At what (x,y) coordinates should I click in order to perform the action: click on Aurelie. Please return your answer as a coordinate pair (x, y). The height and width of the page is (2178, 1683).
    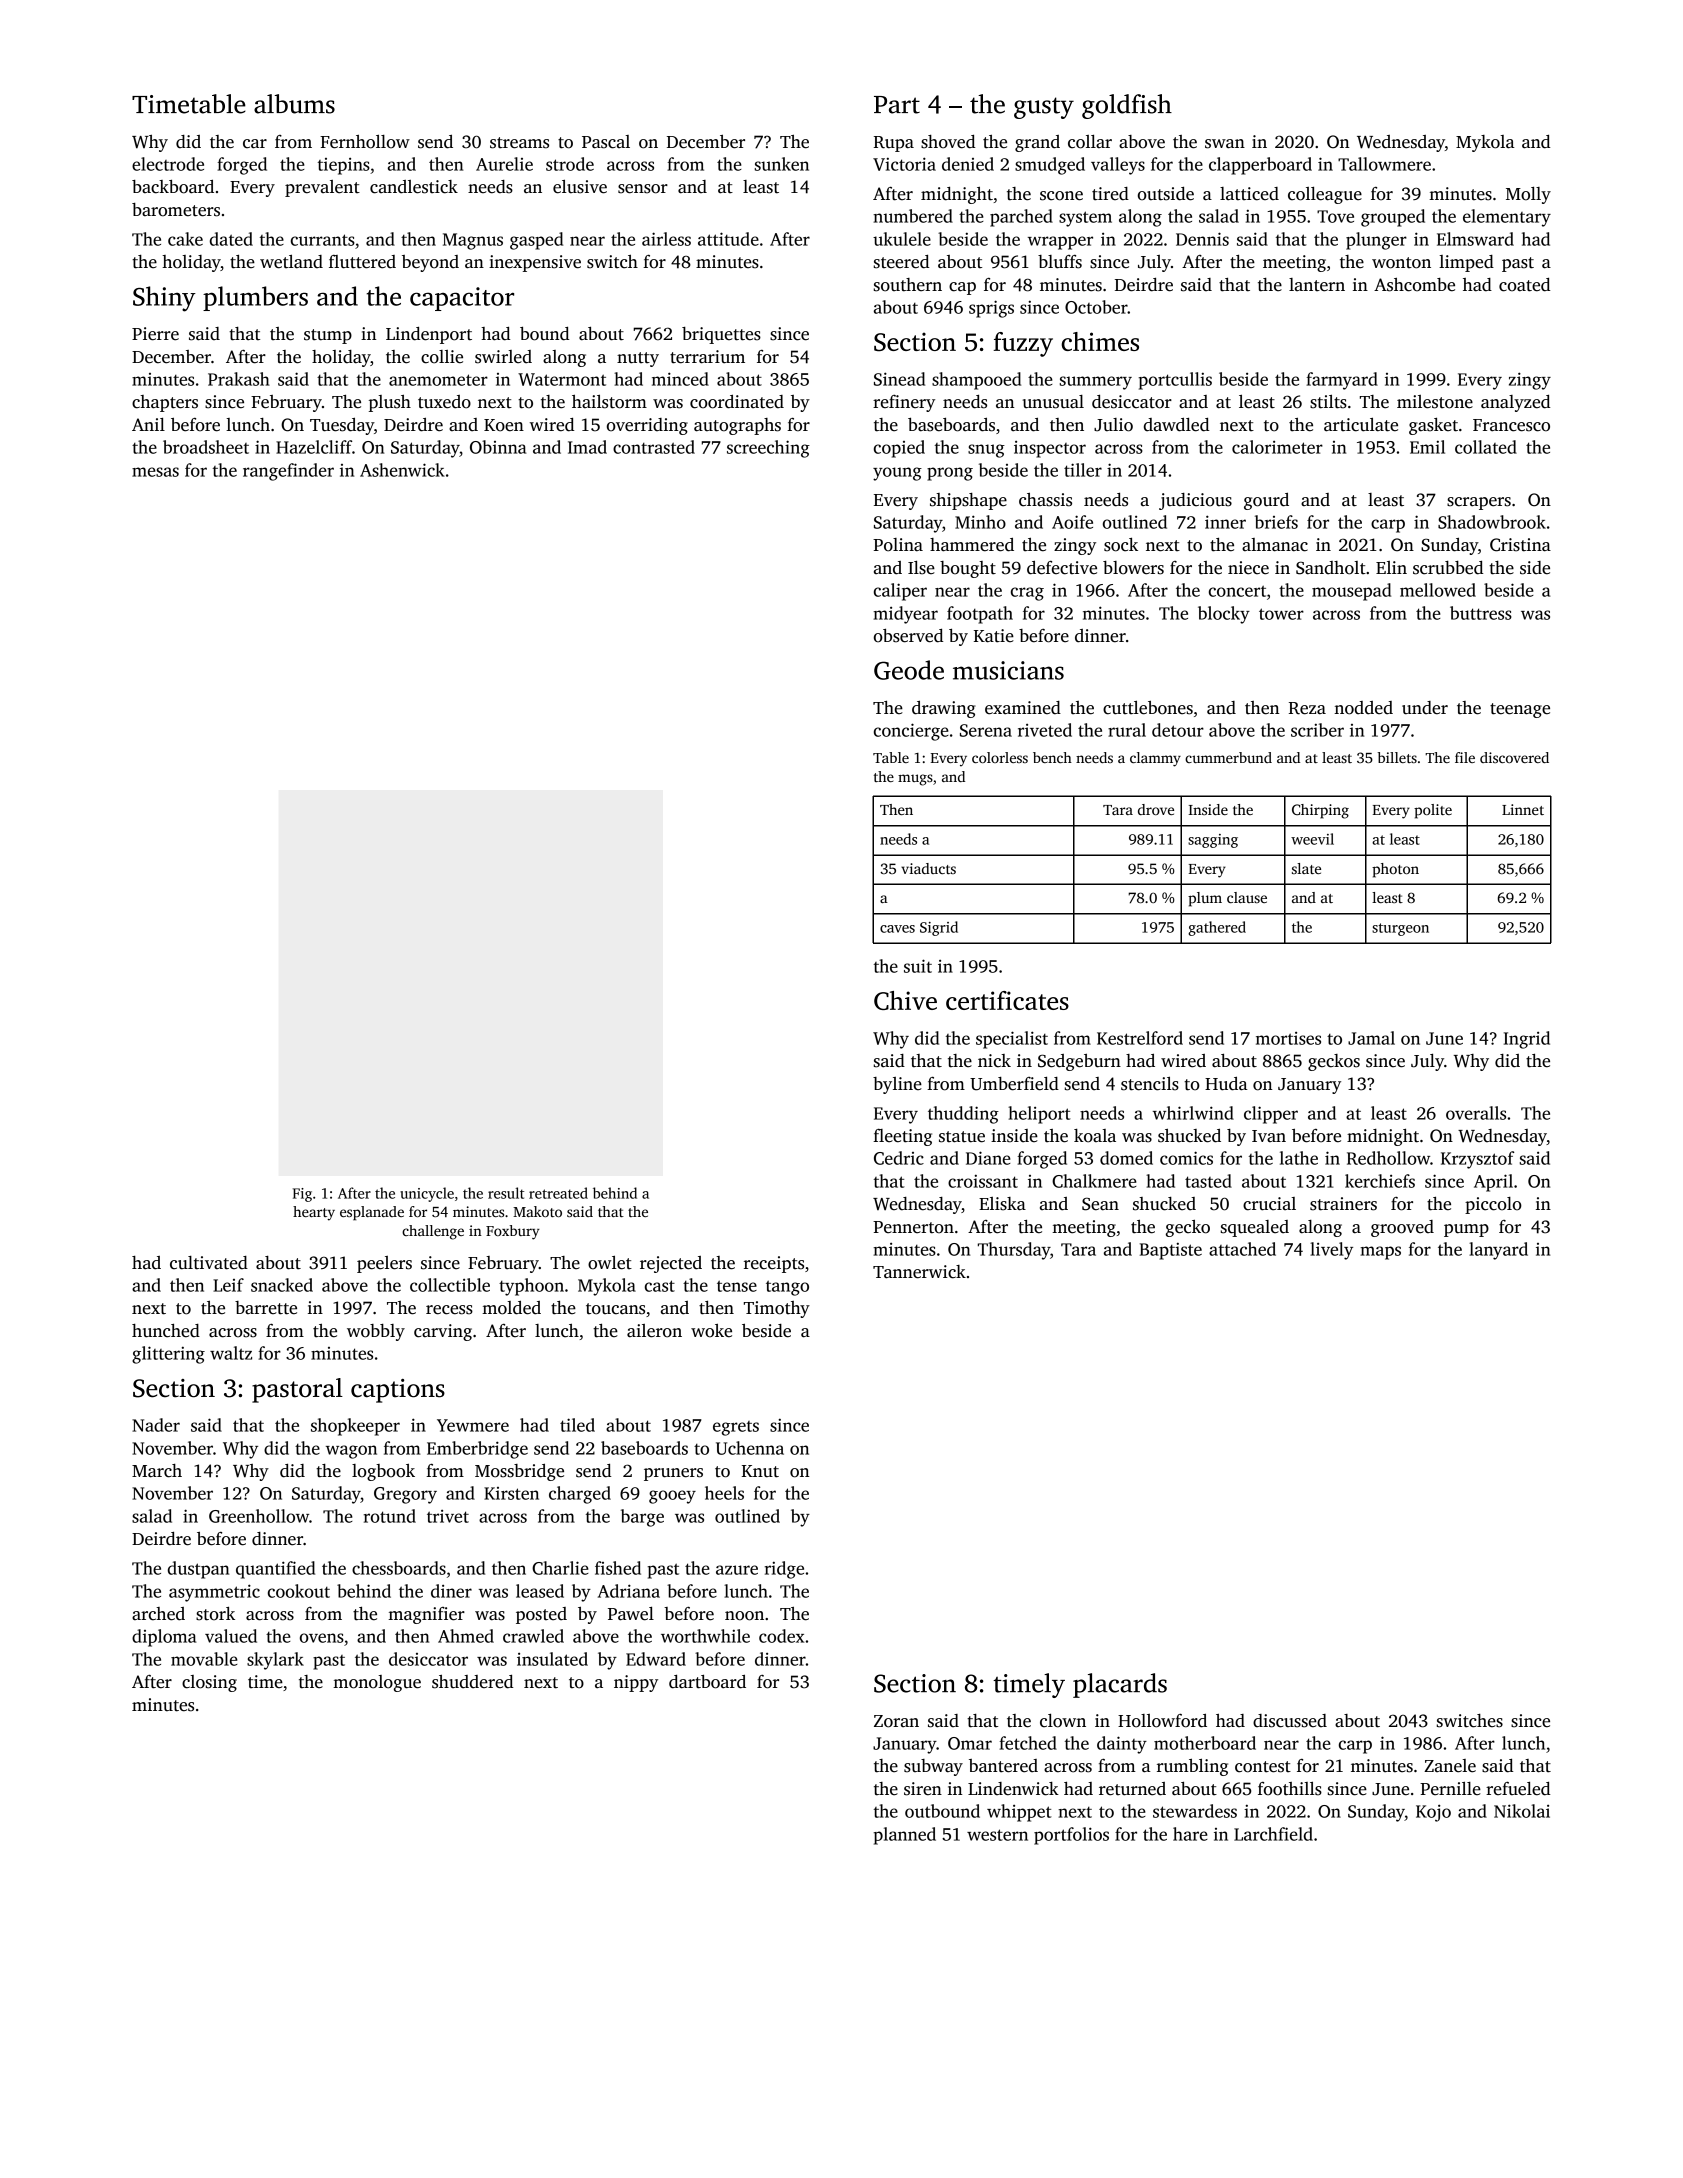
    Looking at the image, I should click on (504, 164).
